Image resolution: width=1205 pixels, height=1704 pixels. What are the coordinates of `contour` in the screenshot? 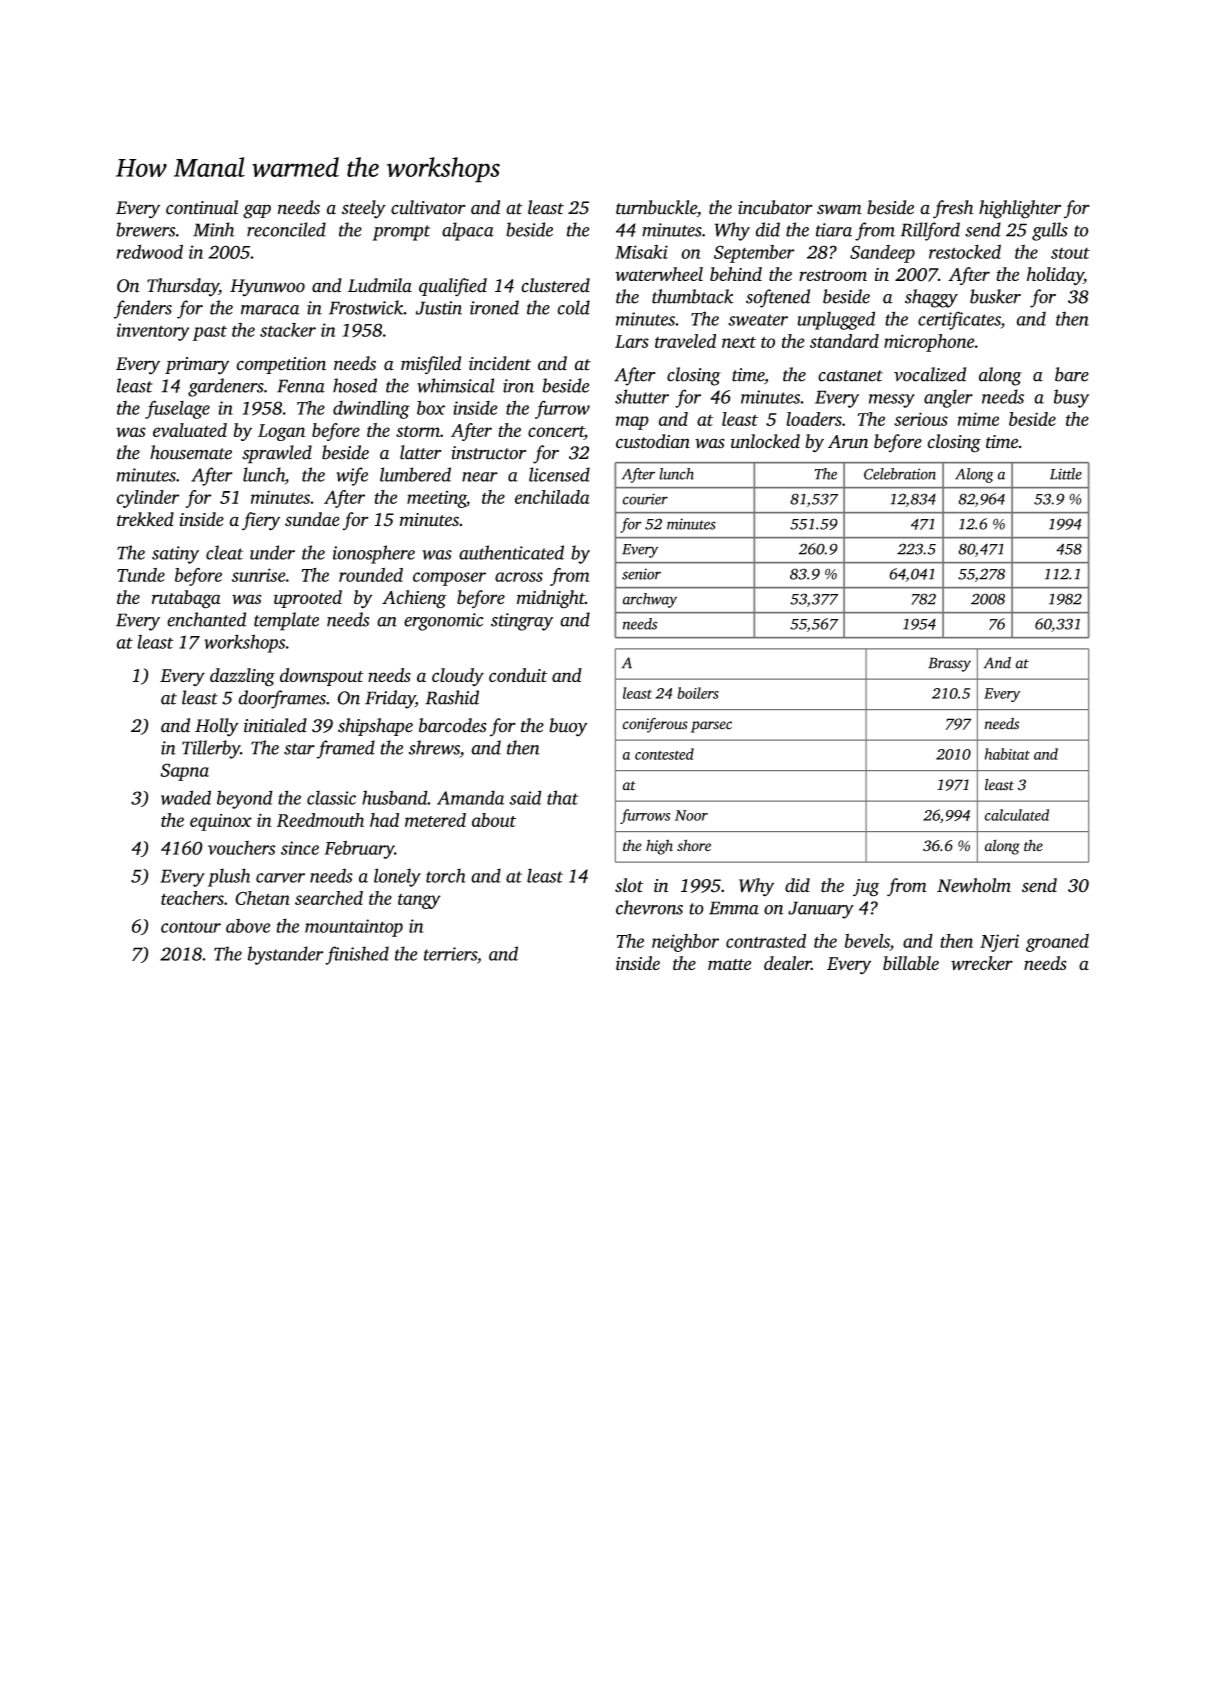 It's located at (191, 927).
